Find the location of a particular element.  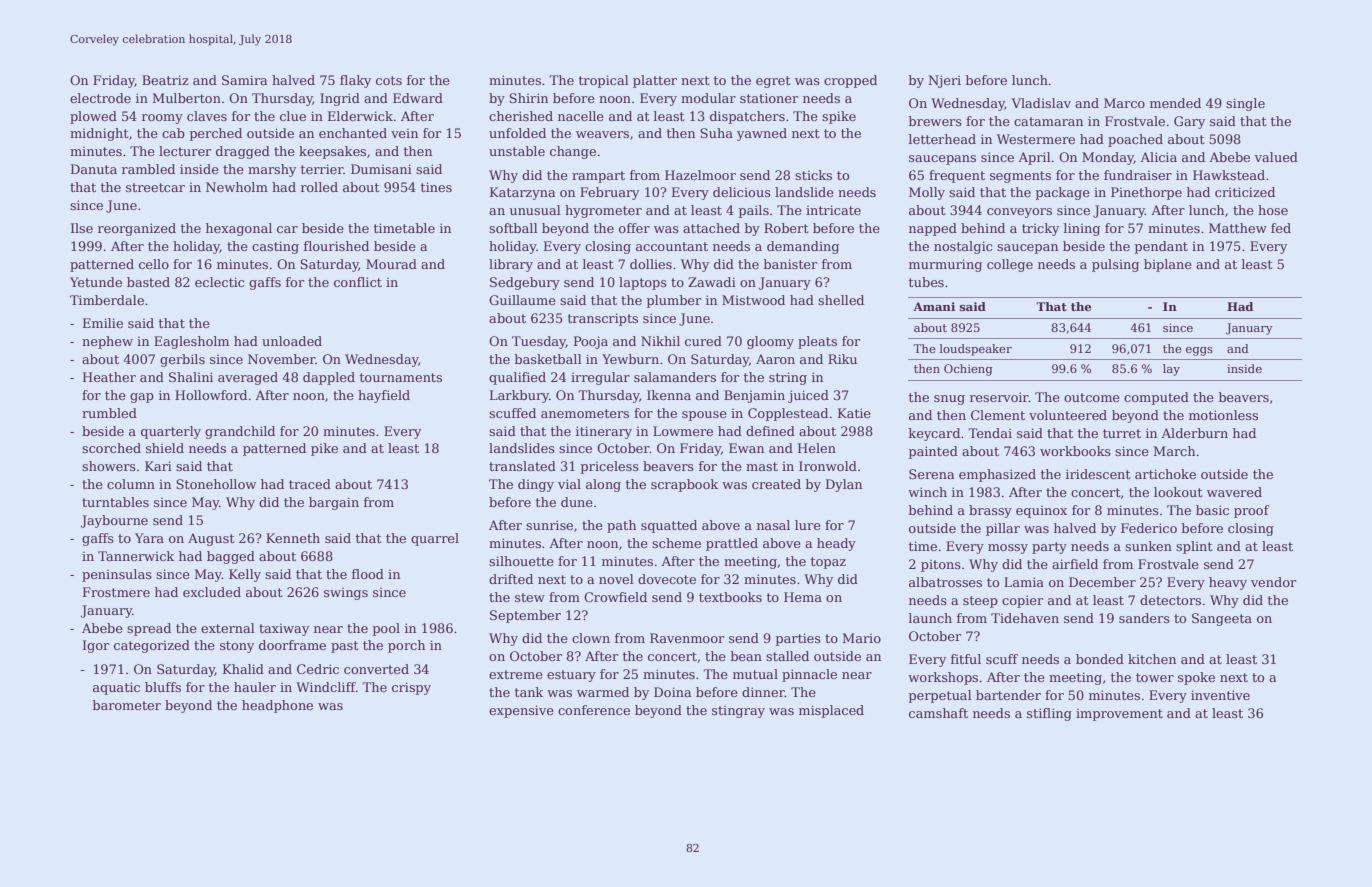

Mario is located at coordinates (862, 638).
